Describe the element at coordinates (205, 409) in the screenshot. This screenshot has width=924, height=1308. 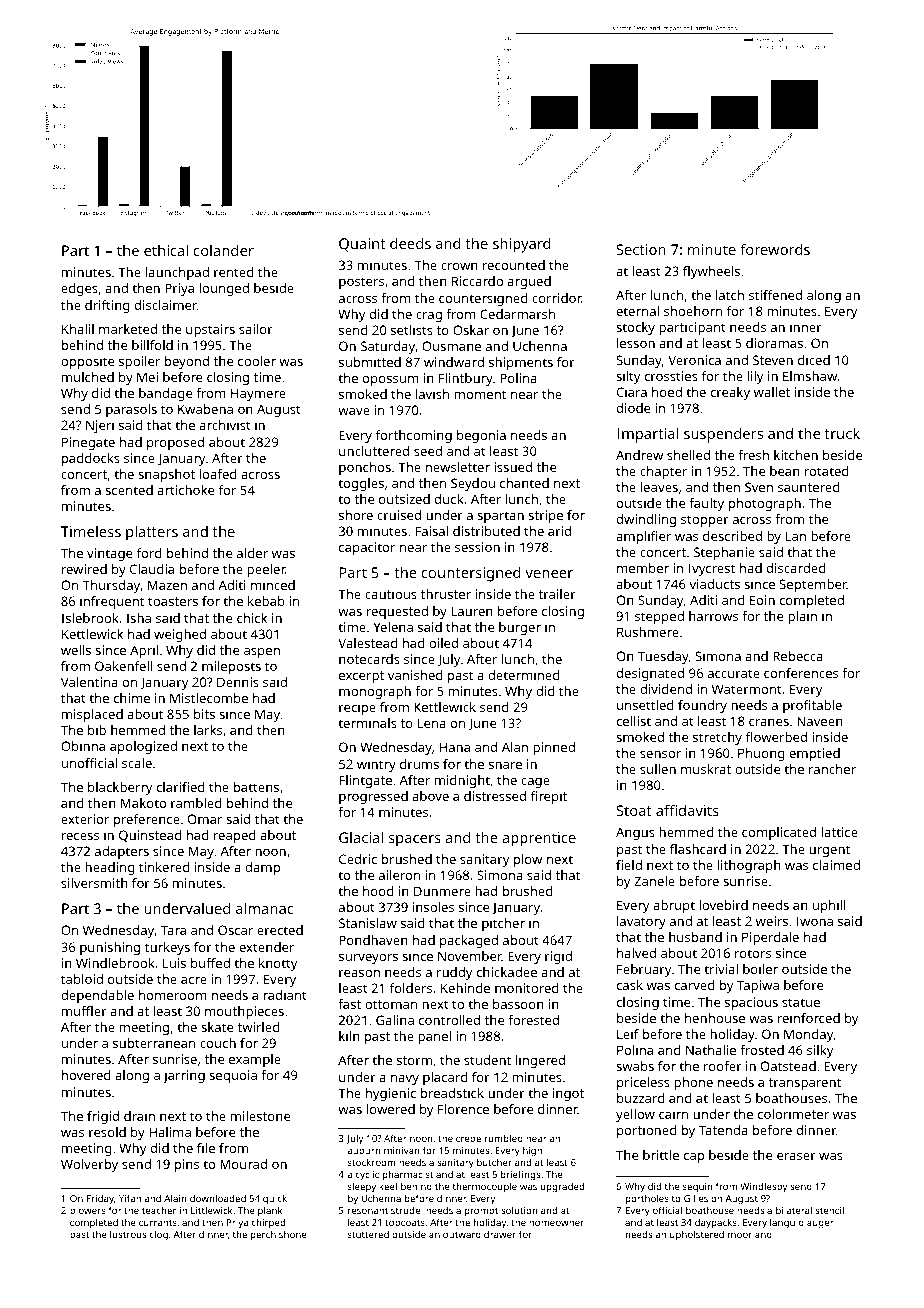
I see `Kwabena` at that location.
